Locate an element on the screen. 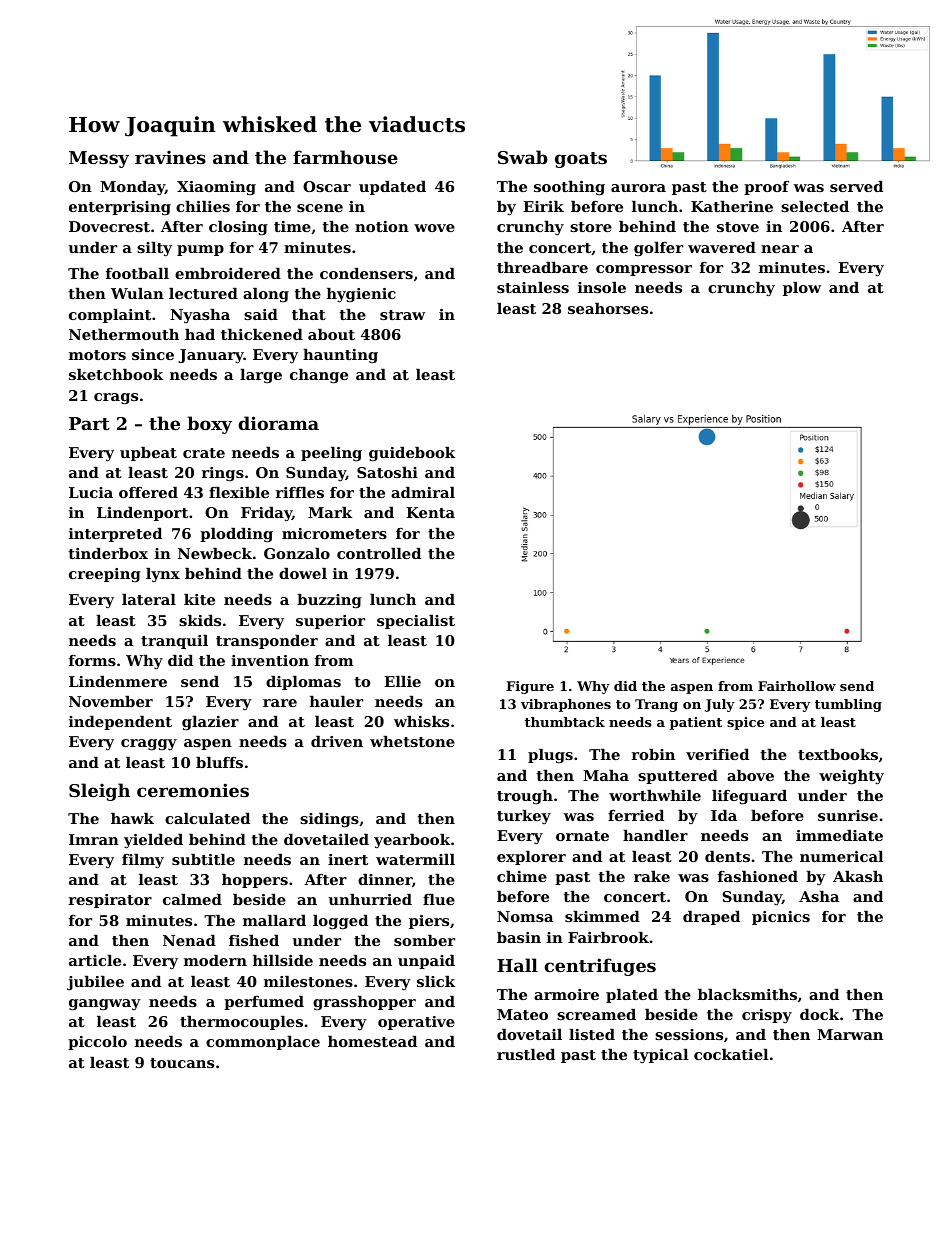  hygienic is located at coordinates (361, 295).
